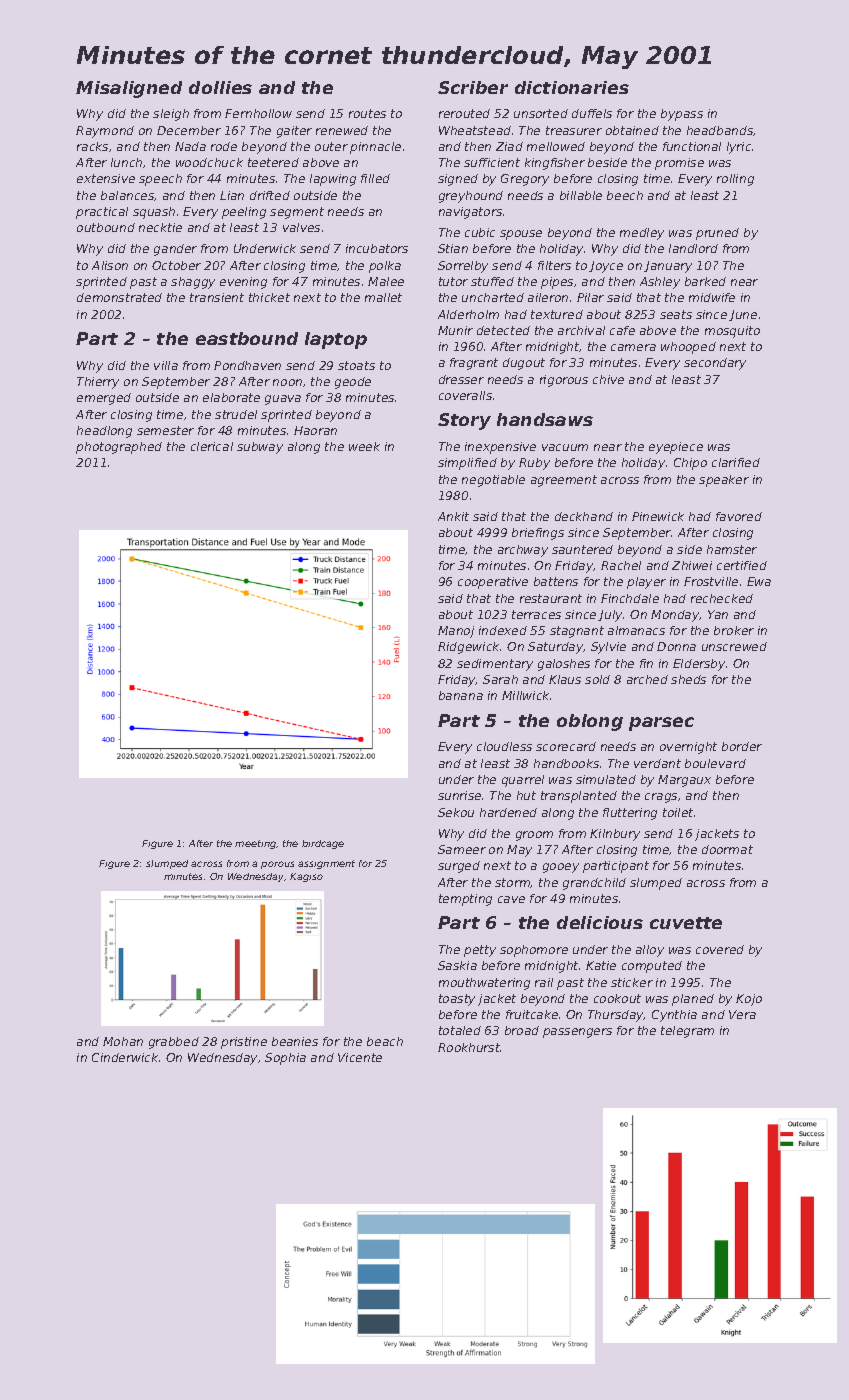 The height and width of the screenshot is (1400, 849). What do you see at coordinates (232, 195) in the screenshot?
I see `Lian` at bounding box center [232, 195].
